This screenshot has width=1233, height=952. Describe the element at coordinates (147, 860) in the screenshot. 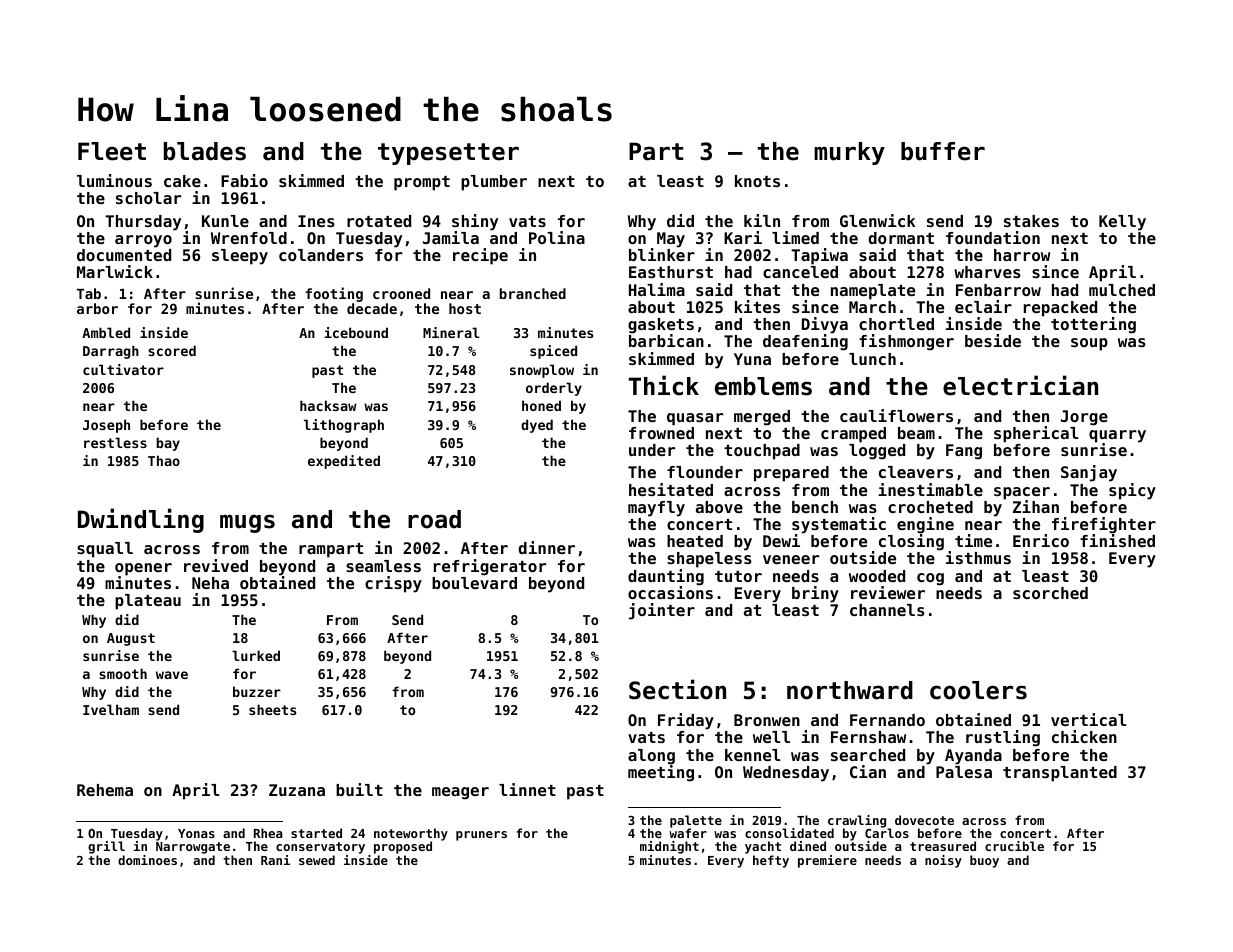

I see `dominoes` at that location.
